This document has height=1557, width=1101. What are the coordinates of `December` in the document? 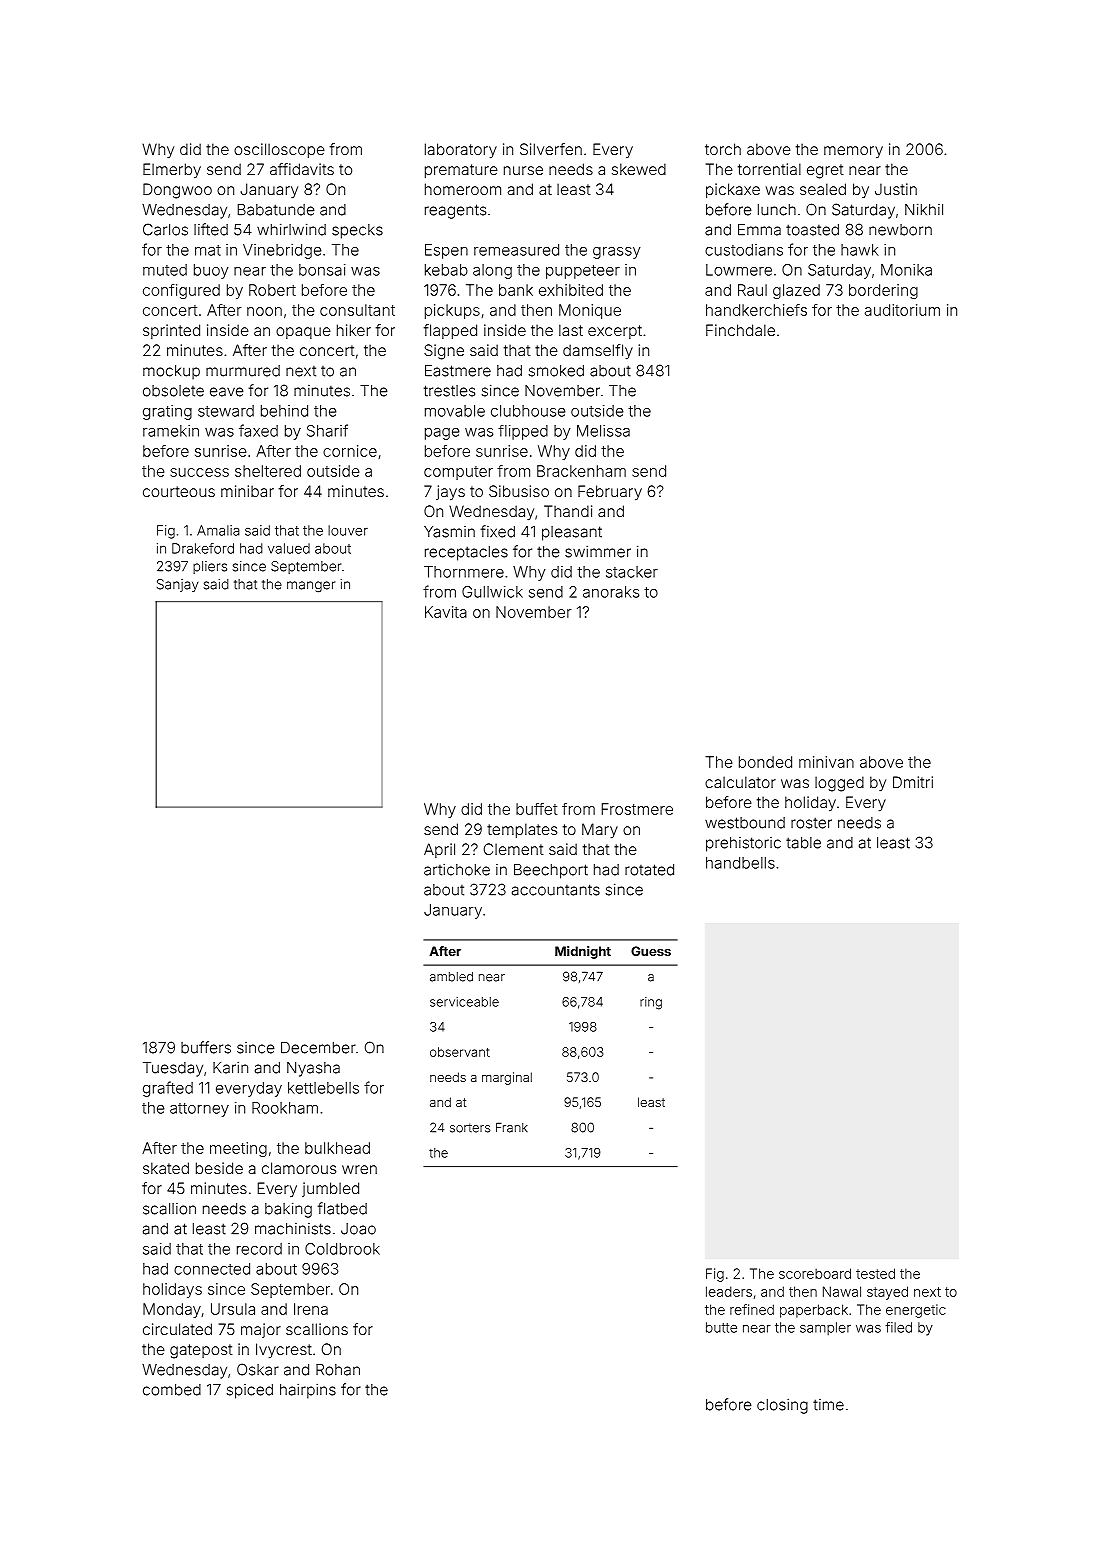 It's located at (318, 1048).
